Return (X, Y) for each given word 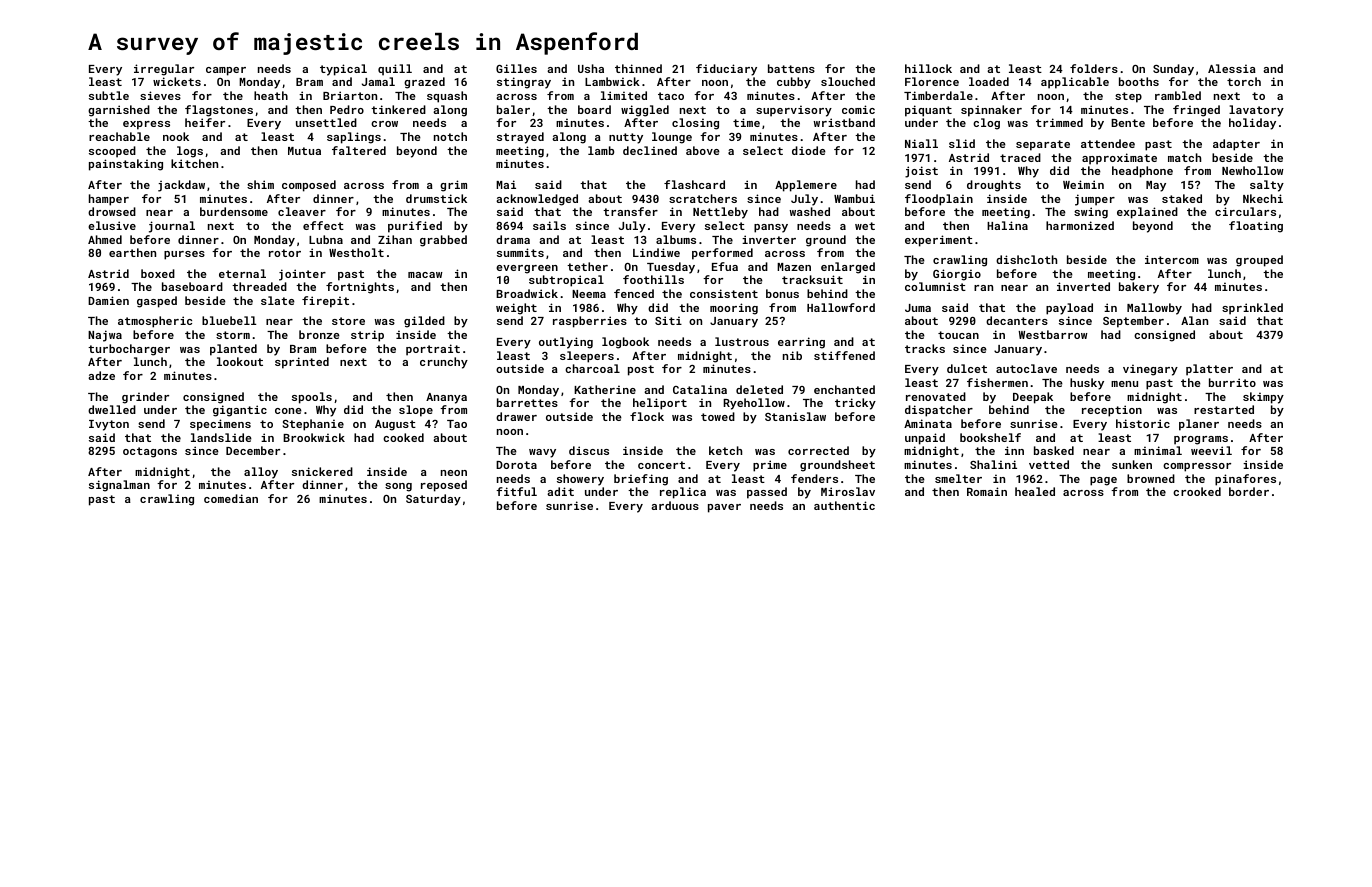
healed (1035, 491)
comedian (231, 498)
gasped (157, 302)
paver (724, 508)
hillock (928, 68)
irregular (164, 70)
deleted (759, 389)
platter (1209, 370)
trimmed (1059, 122)
